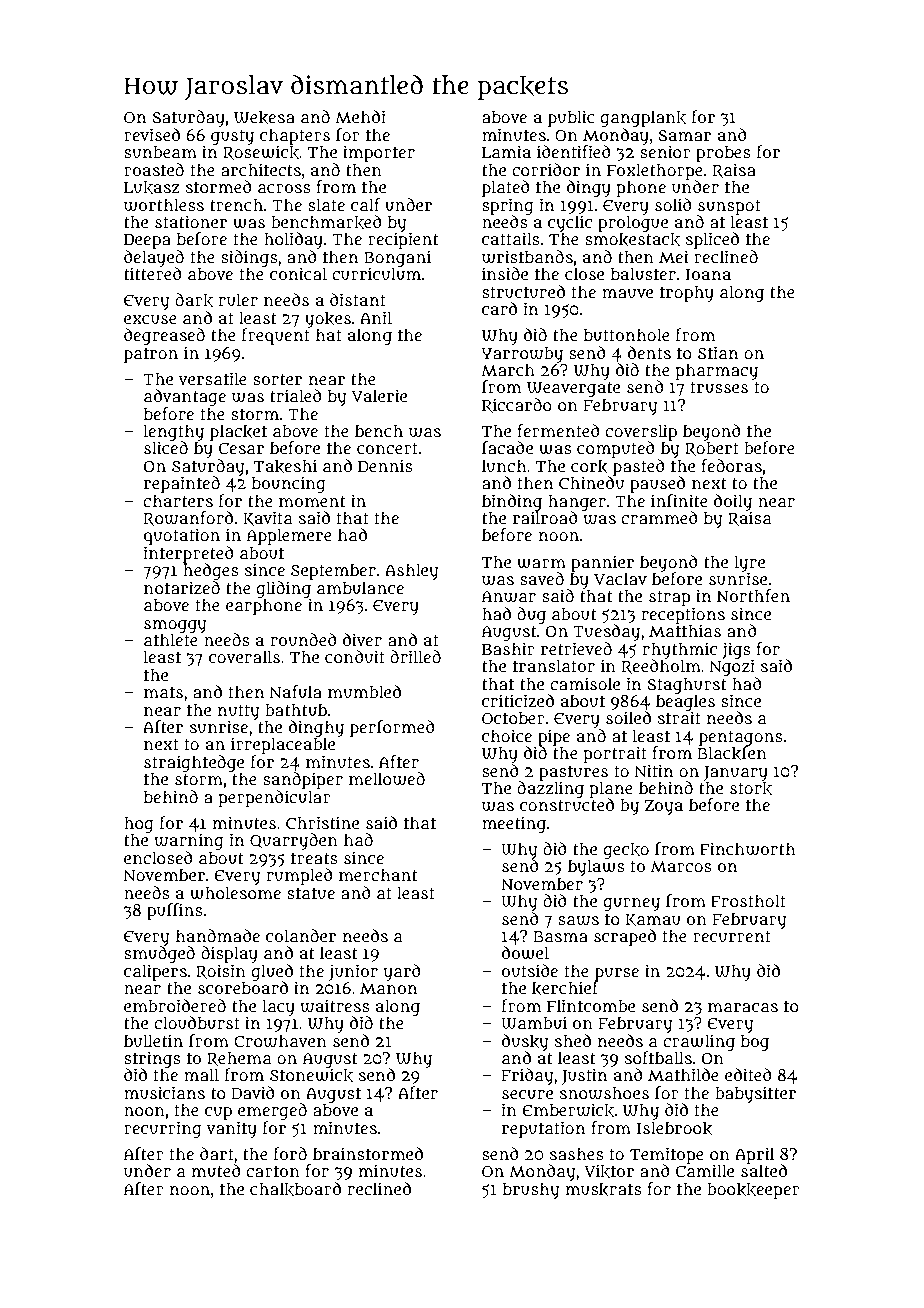  Describe the element at coordinates (295, 692) in the image. I see `Nafula` at that location.
